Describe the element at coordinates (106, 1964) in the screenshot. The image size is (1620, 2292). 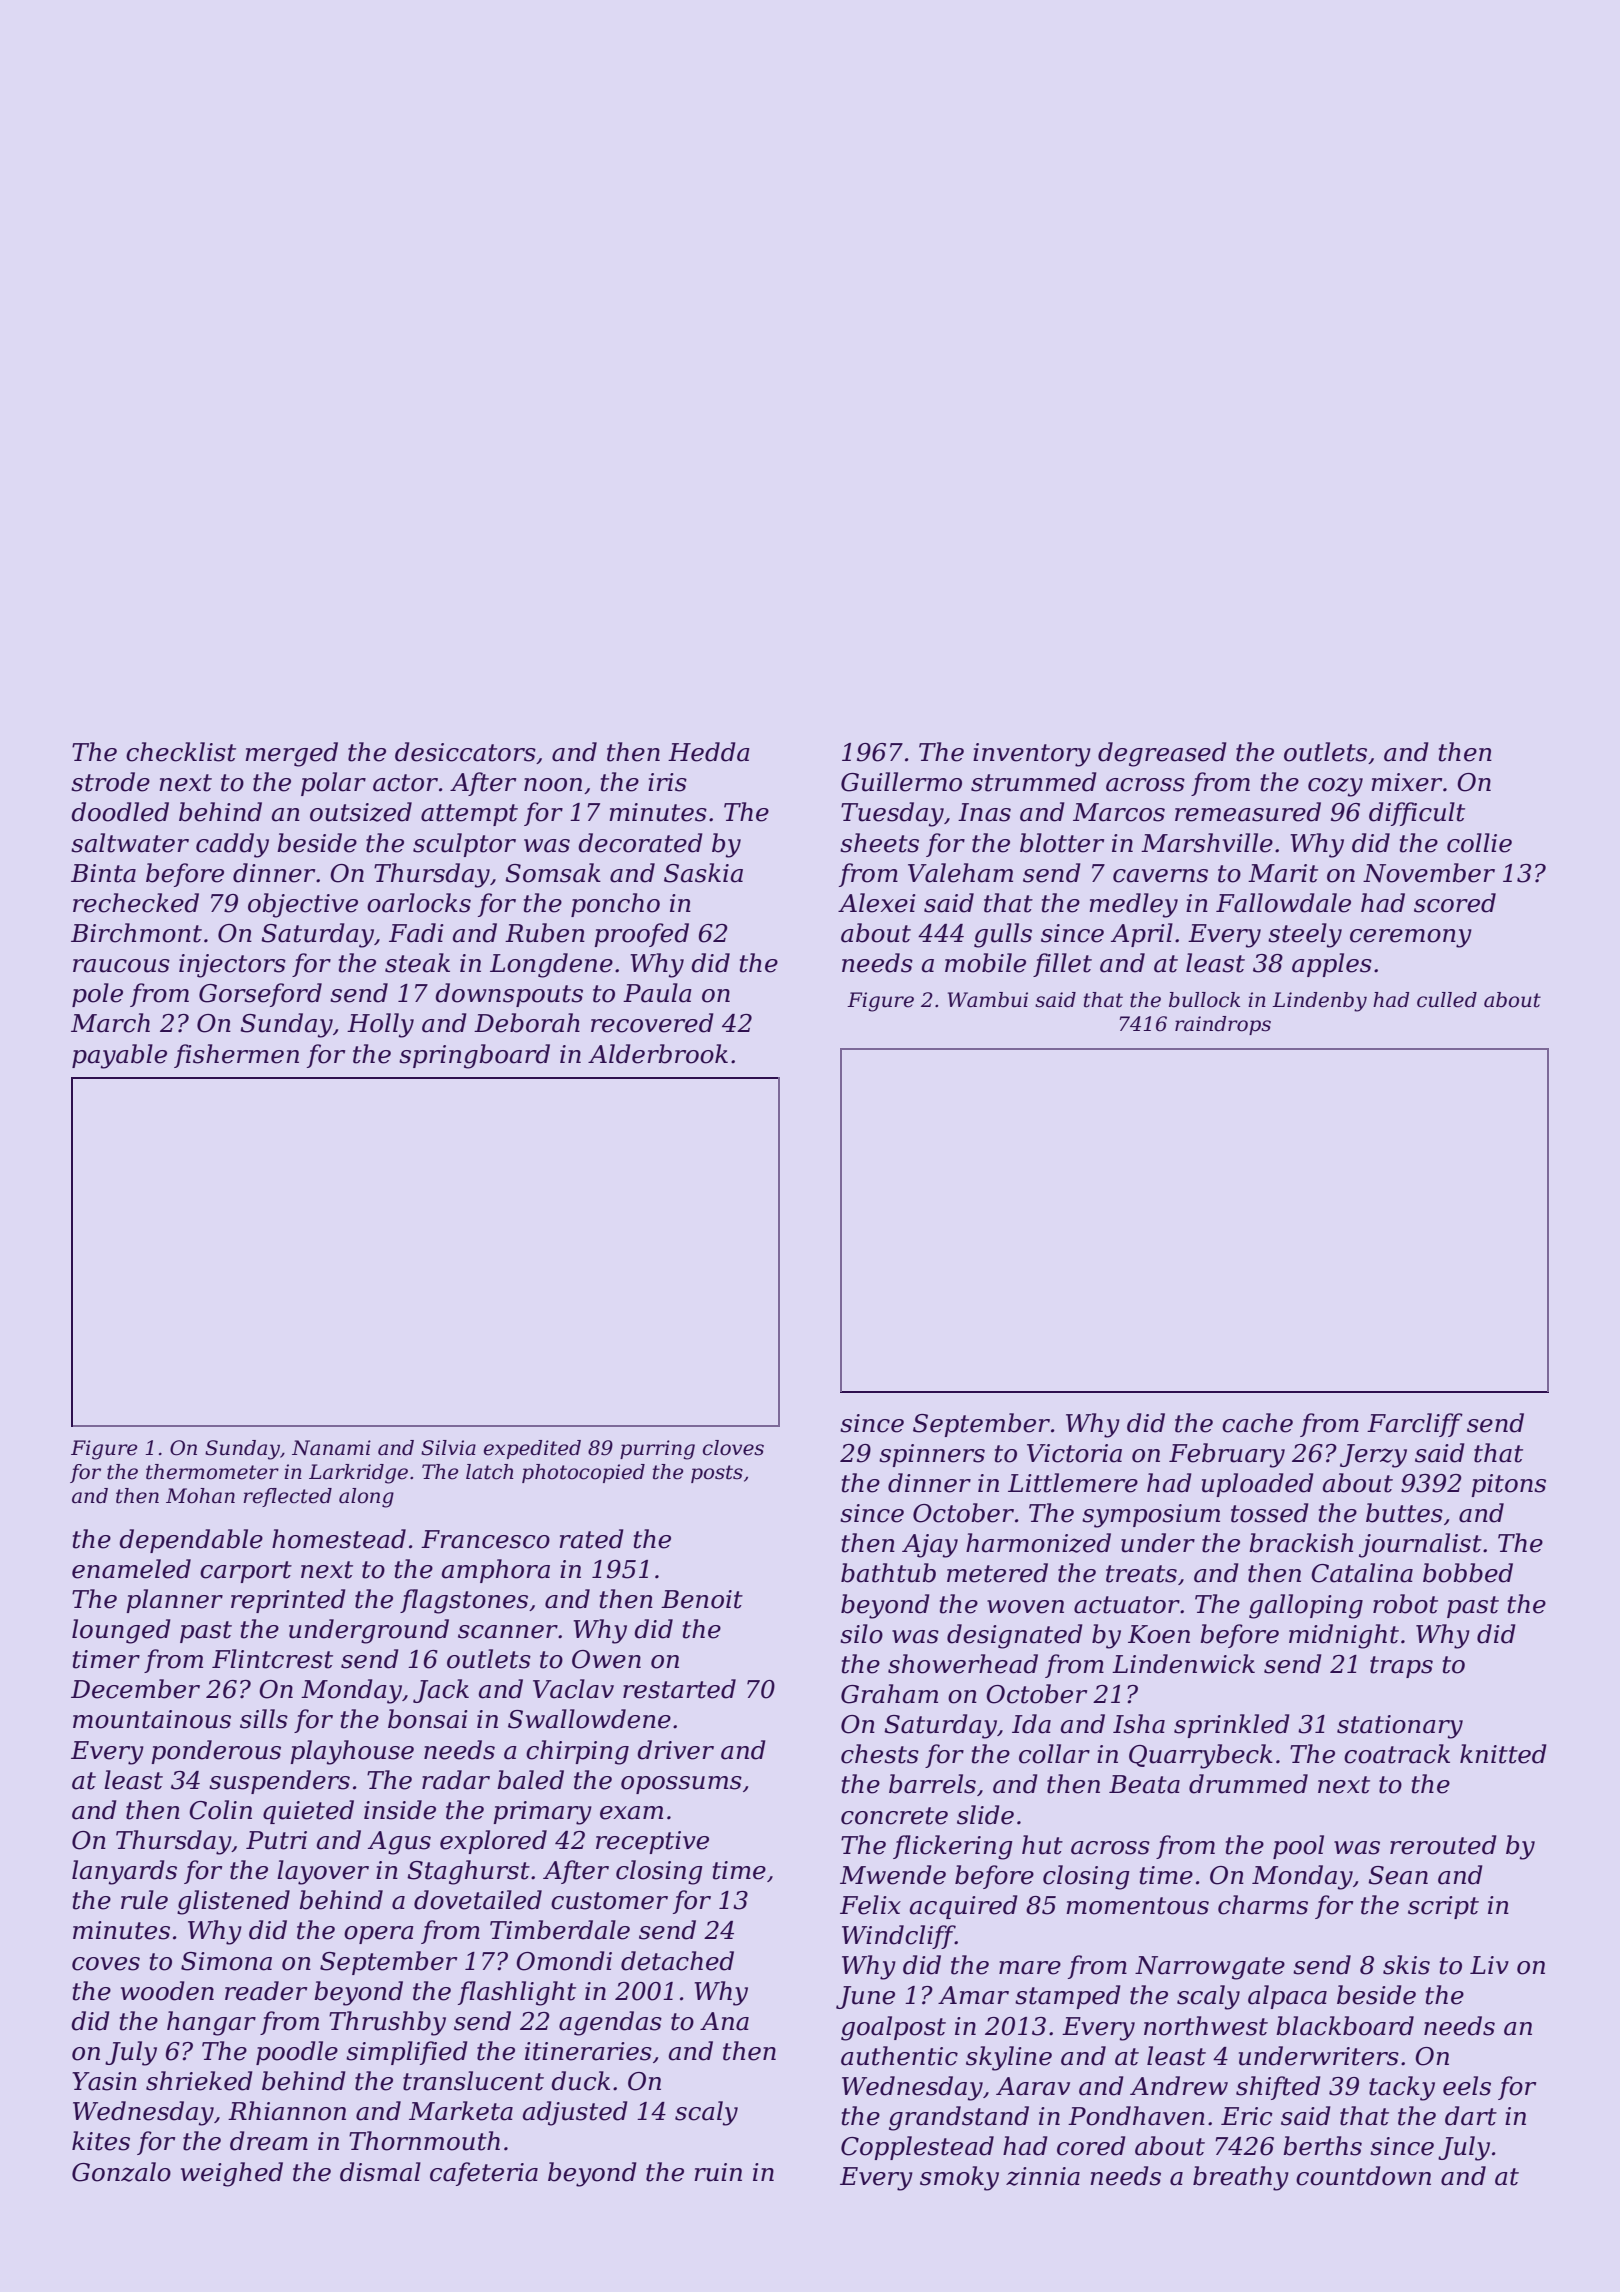
I see `coves` at that location.
